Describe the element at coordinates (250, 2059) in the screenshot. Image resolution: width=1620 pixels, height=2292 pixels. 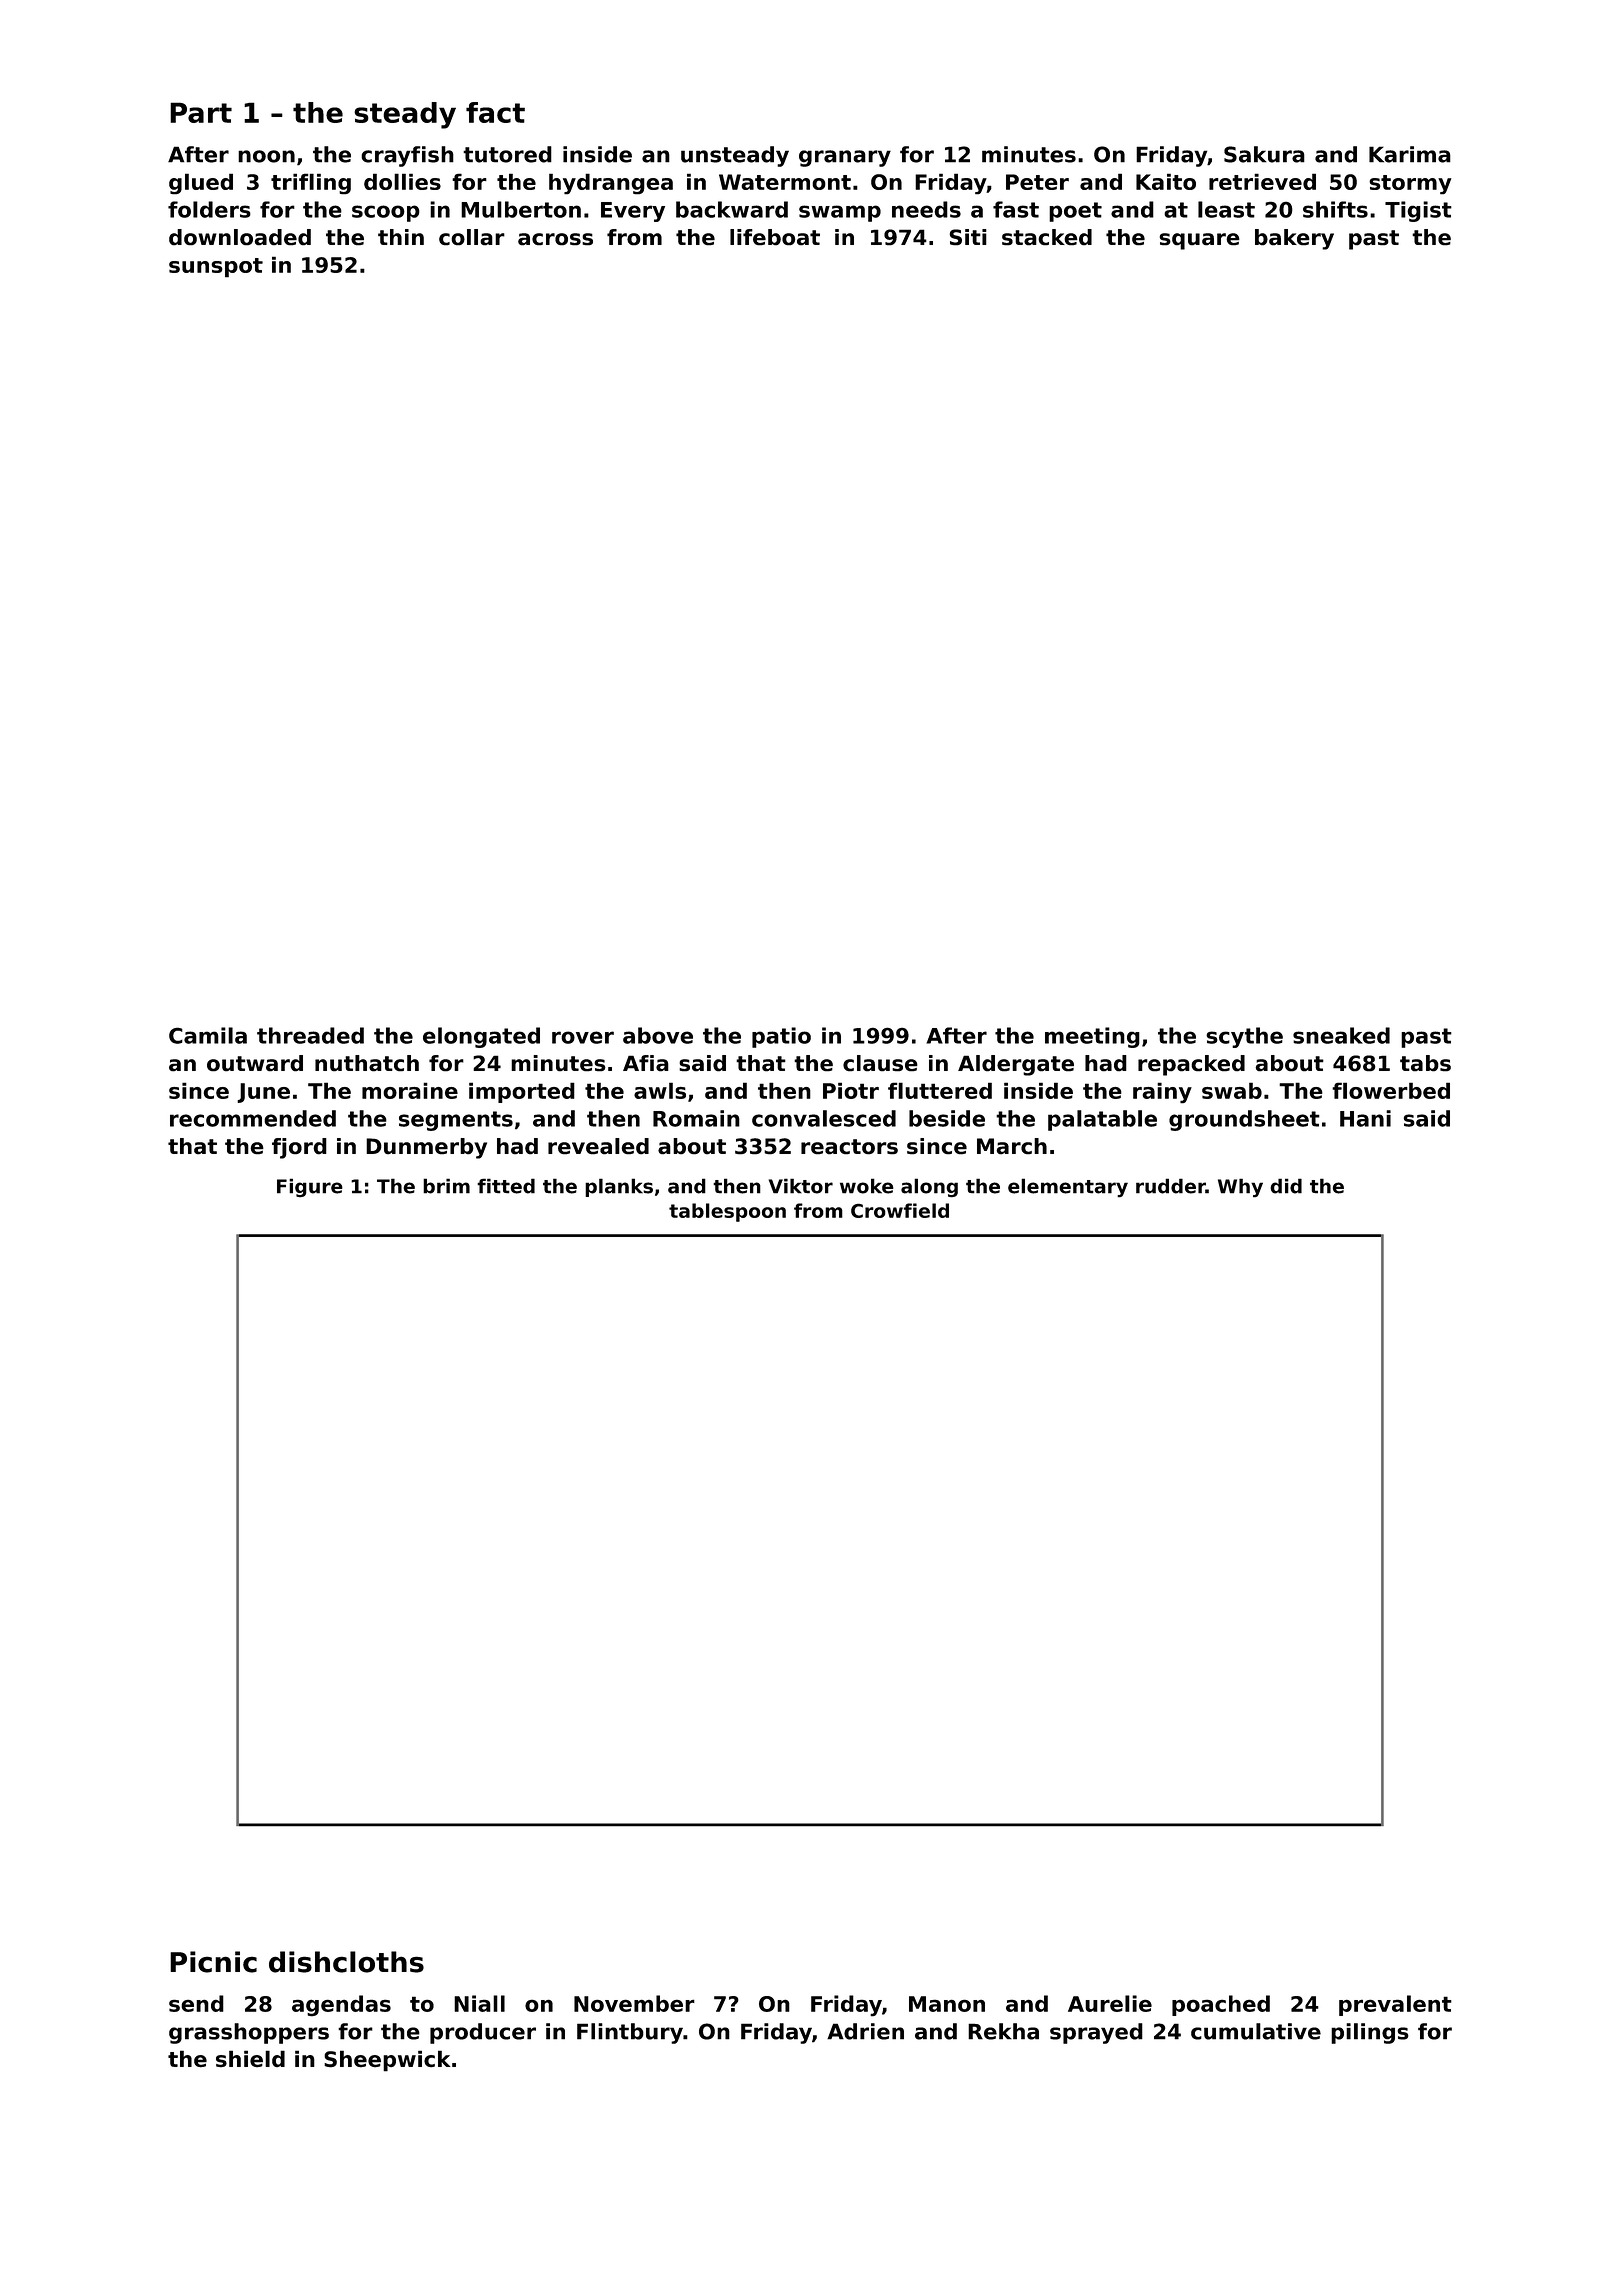
I see `shield` at that location.
